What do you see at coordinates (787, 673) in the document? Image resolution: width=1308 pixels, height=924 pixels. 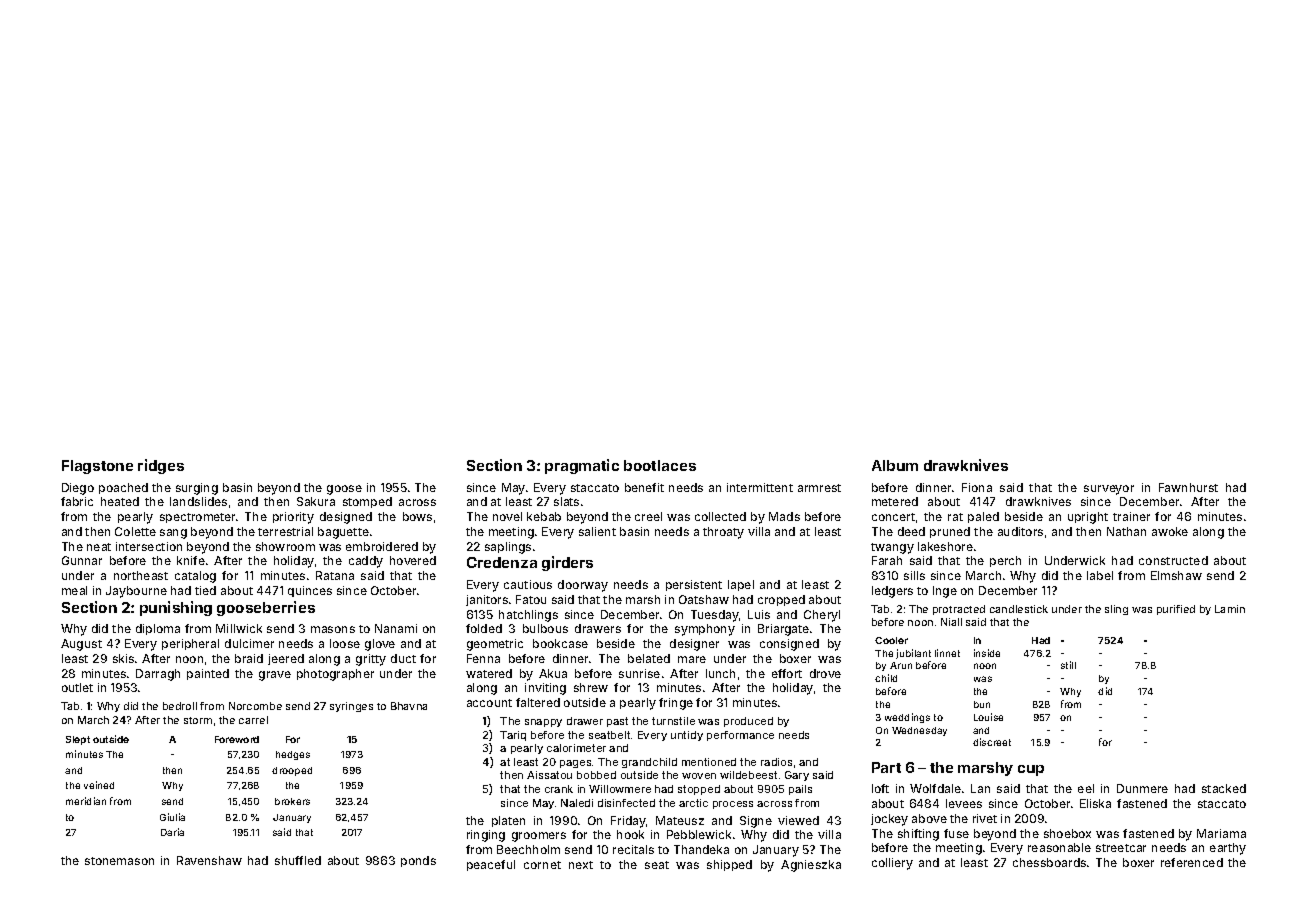 I see `effort` at bounding box center [787, 673].
